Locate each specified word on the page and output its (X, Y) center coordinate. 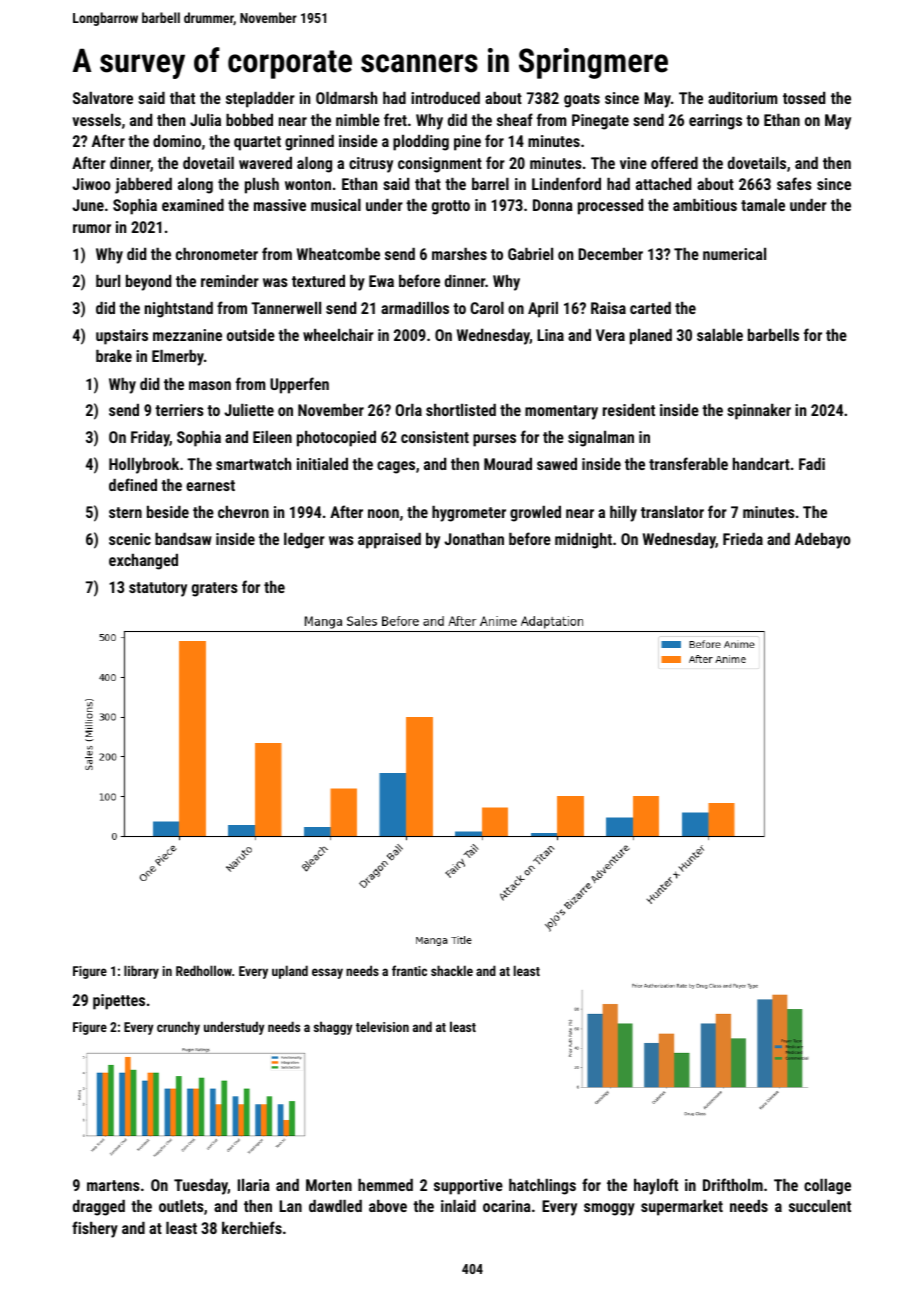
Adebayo (823, 541)
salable (720, 335)
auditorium (743, 98)
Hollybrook (144, 465)
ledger (304, 541)
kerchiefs (252, 1227)
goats (582, 100)
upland (290, 972)
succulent (820, 1206)
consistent (435, 437)
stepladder (260, 100)
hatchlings (542, 1187)
